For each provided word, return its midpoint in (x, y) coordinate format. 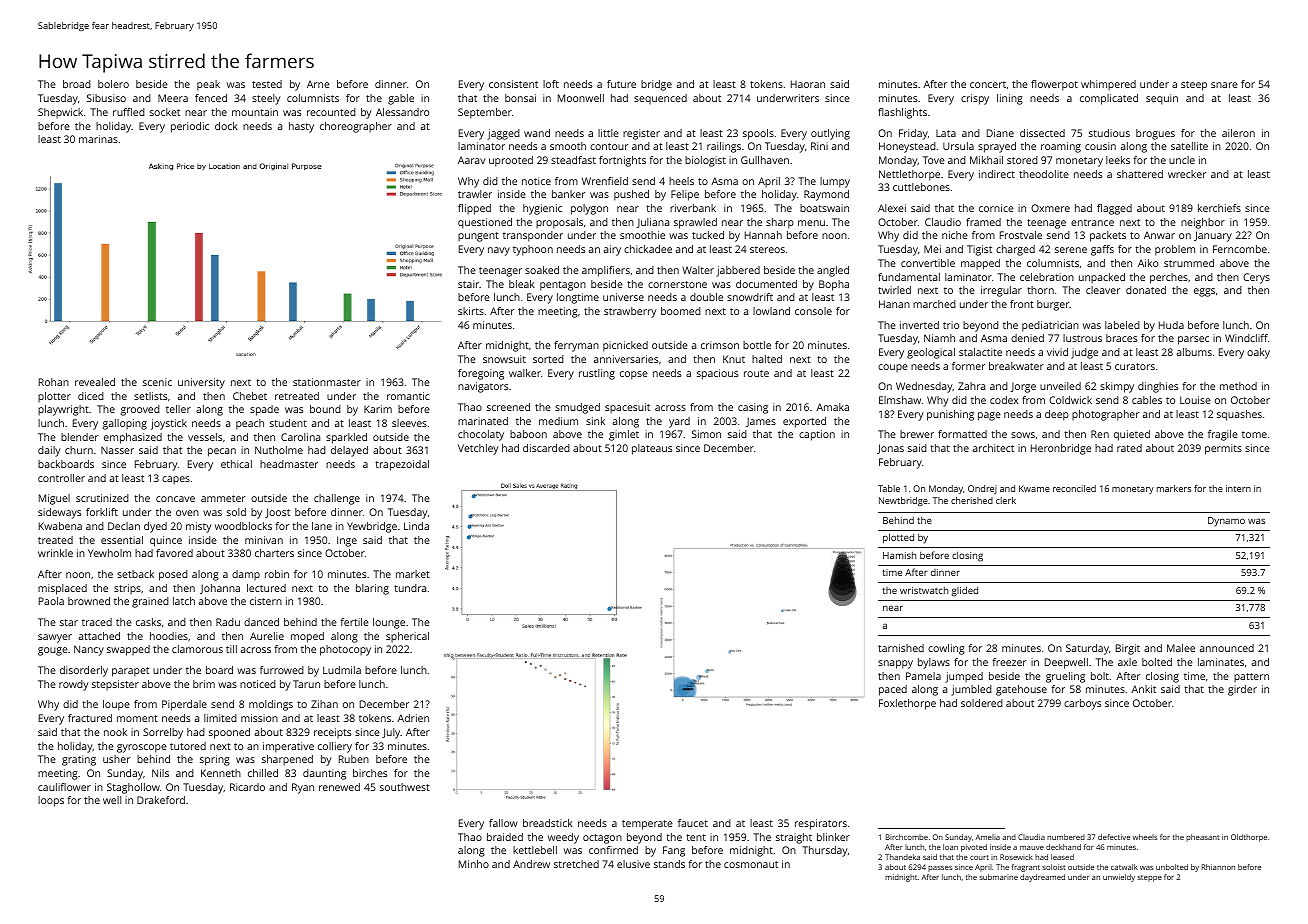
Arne (318, 84)
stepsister (115, 685)
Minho (474, 864)
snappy (895, 664)
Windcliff (1246, 338)
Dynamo (1226, 521)
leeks (1118, 160)
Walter (698, 270)
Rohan (54, 382)
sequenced (660, 99)
